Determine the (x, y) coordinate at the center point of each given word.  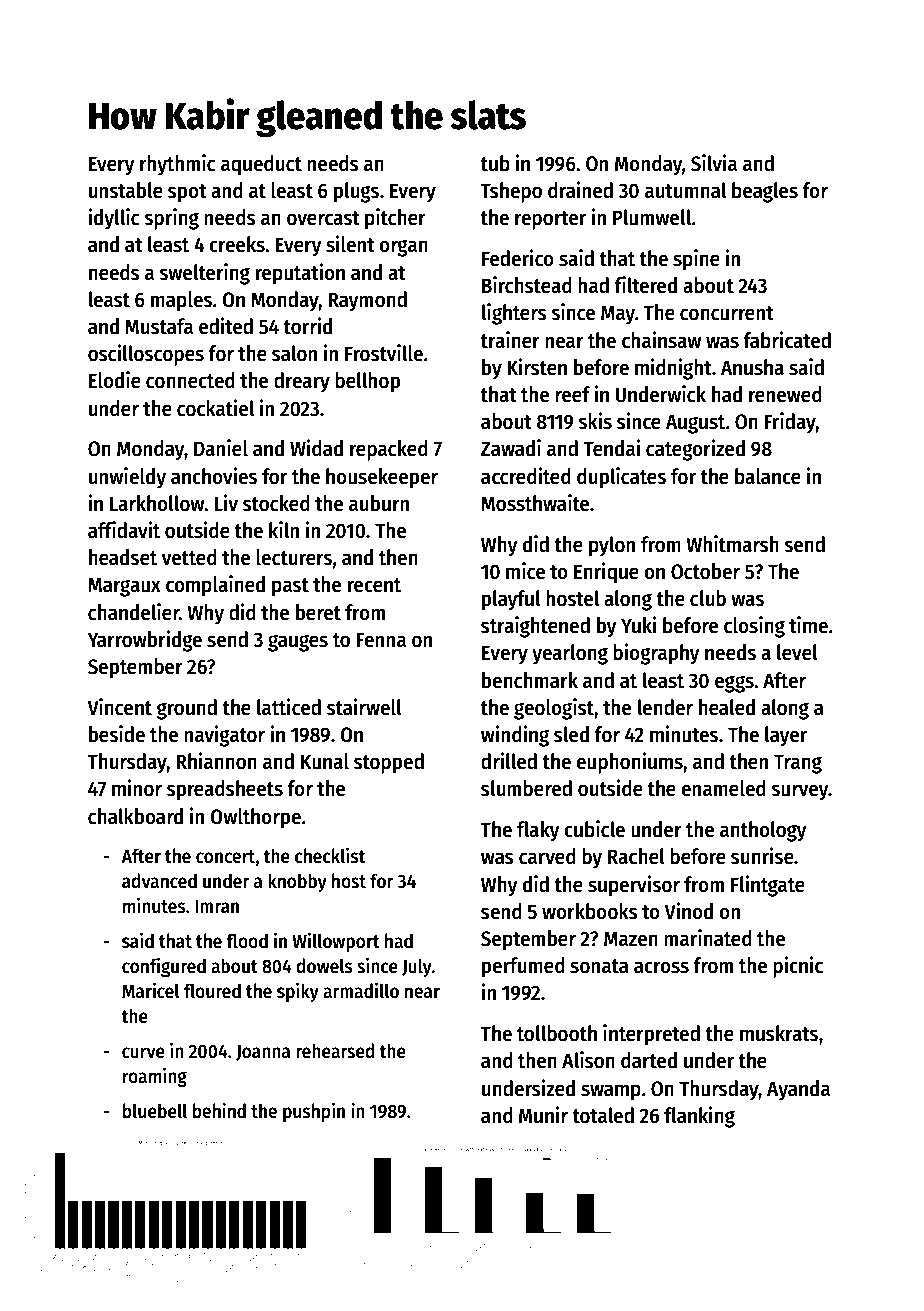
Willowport (336, 942)
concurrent (727, 313)
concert (225, 857)
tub (495, 163)
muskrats (779, 1033)
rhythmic (178, 165)
